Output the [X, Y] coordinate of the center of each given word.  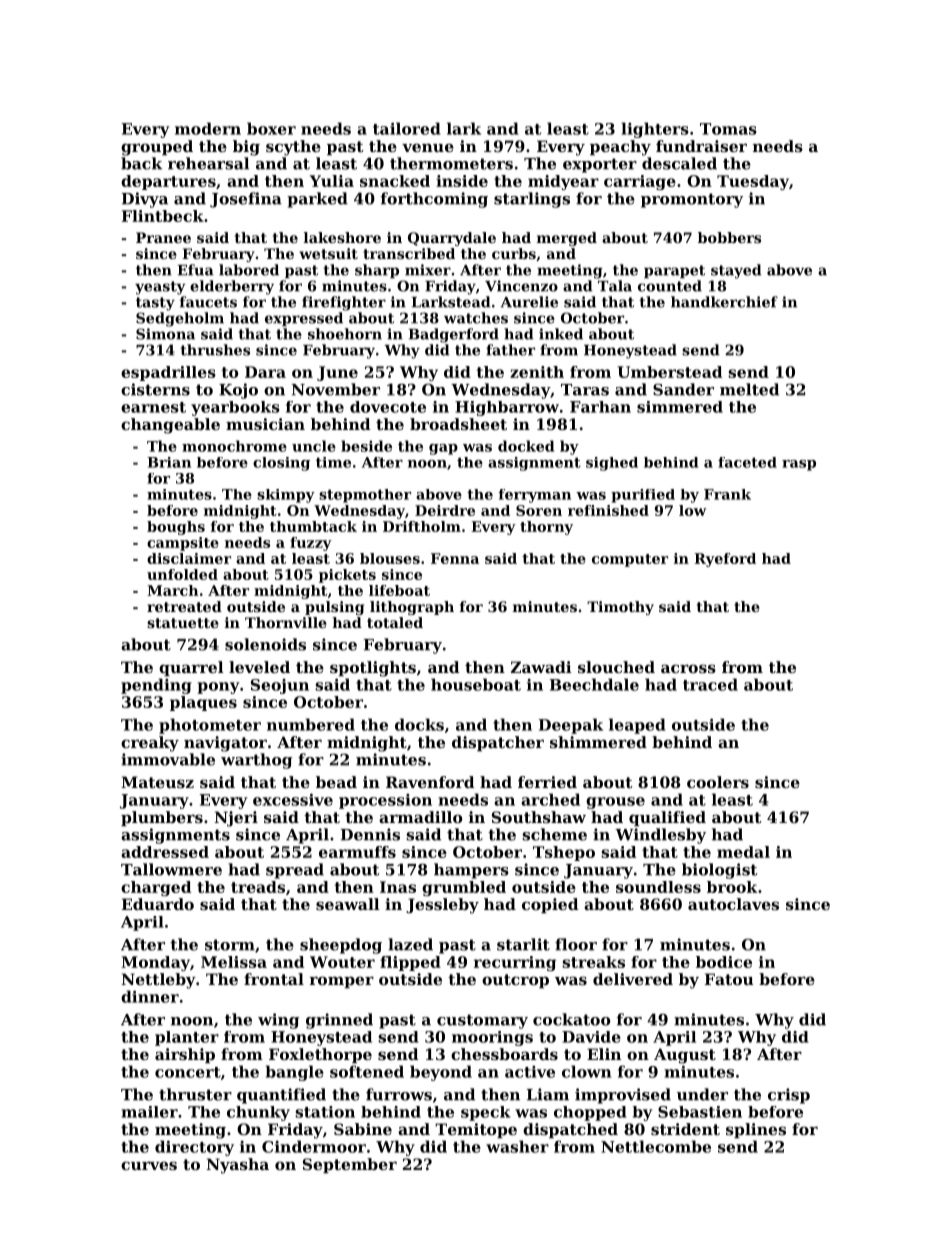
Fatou [729, 979]
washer [517, 1146]
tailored [407, 128]
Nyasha [237, 1166]
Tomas [728, 129]
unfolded [182, 574]
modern [208, 128]
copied [550, 905]
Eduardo [158, 904]
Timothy [620, 608]
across [688, 668]
